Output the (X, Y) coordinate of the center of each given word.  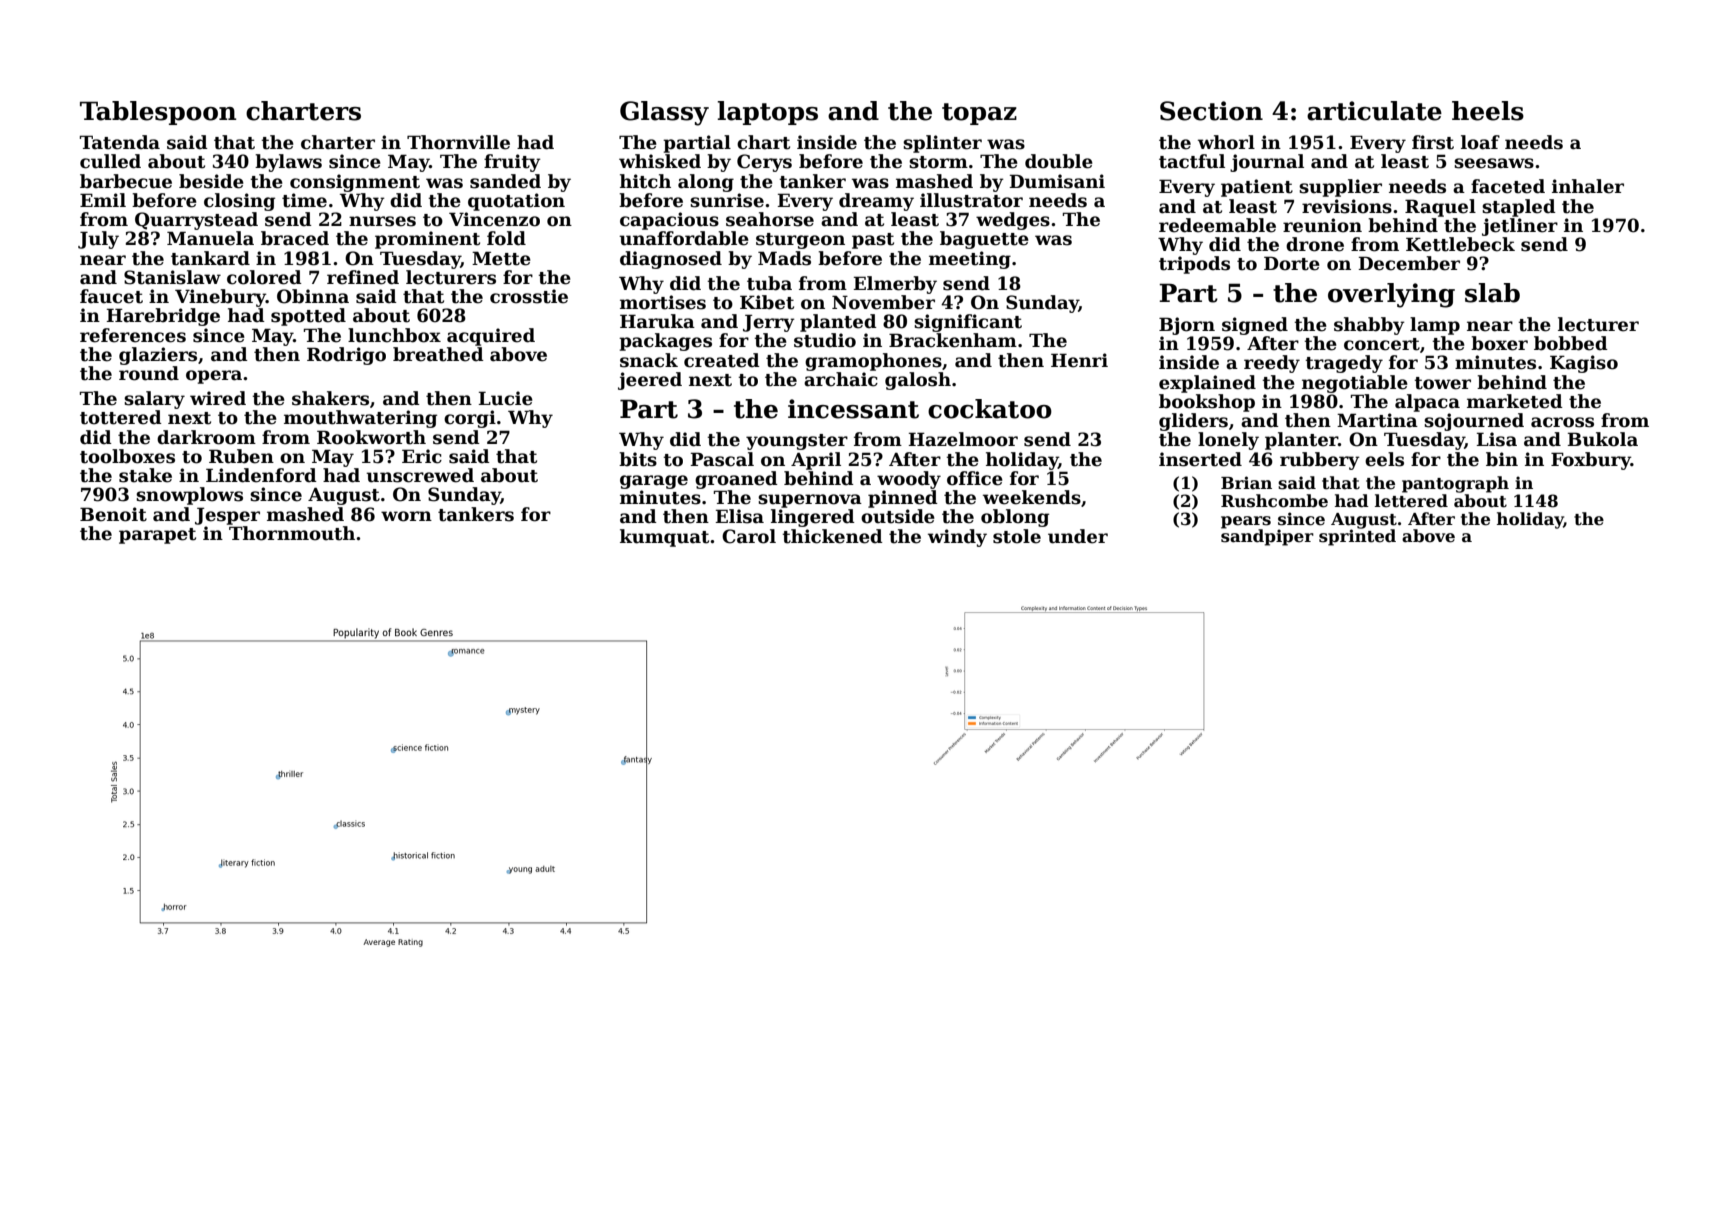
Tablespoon (158, 113)
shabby (1369, 326)
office (975, 478)
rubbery (1320, 461)
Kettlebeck (1460, 244)
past (873, 241)
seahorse (770, 219)
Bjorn (1187, 326)
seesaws (1494, 163)
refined (363, 277)
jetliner (1520, 227)
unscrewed (420, 475)
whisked (660, 161)
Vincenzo (494, 219)
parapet (157, 536)
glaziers (158, 356)
